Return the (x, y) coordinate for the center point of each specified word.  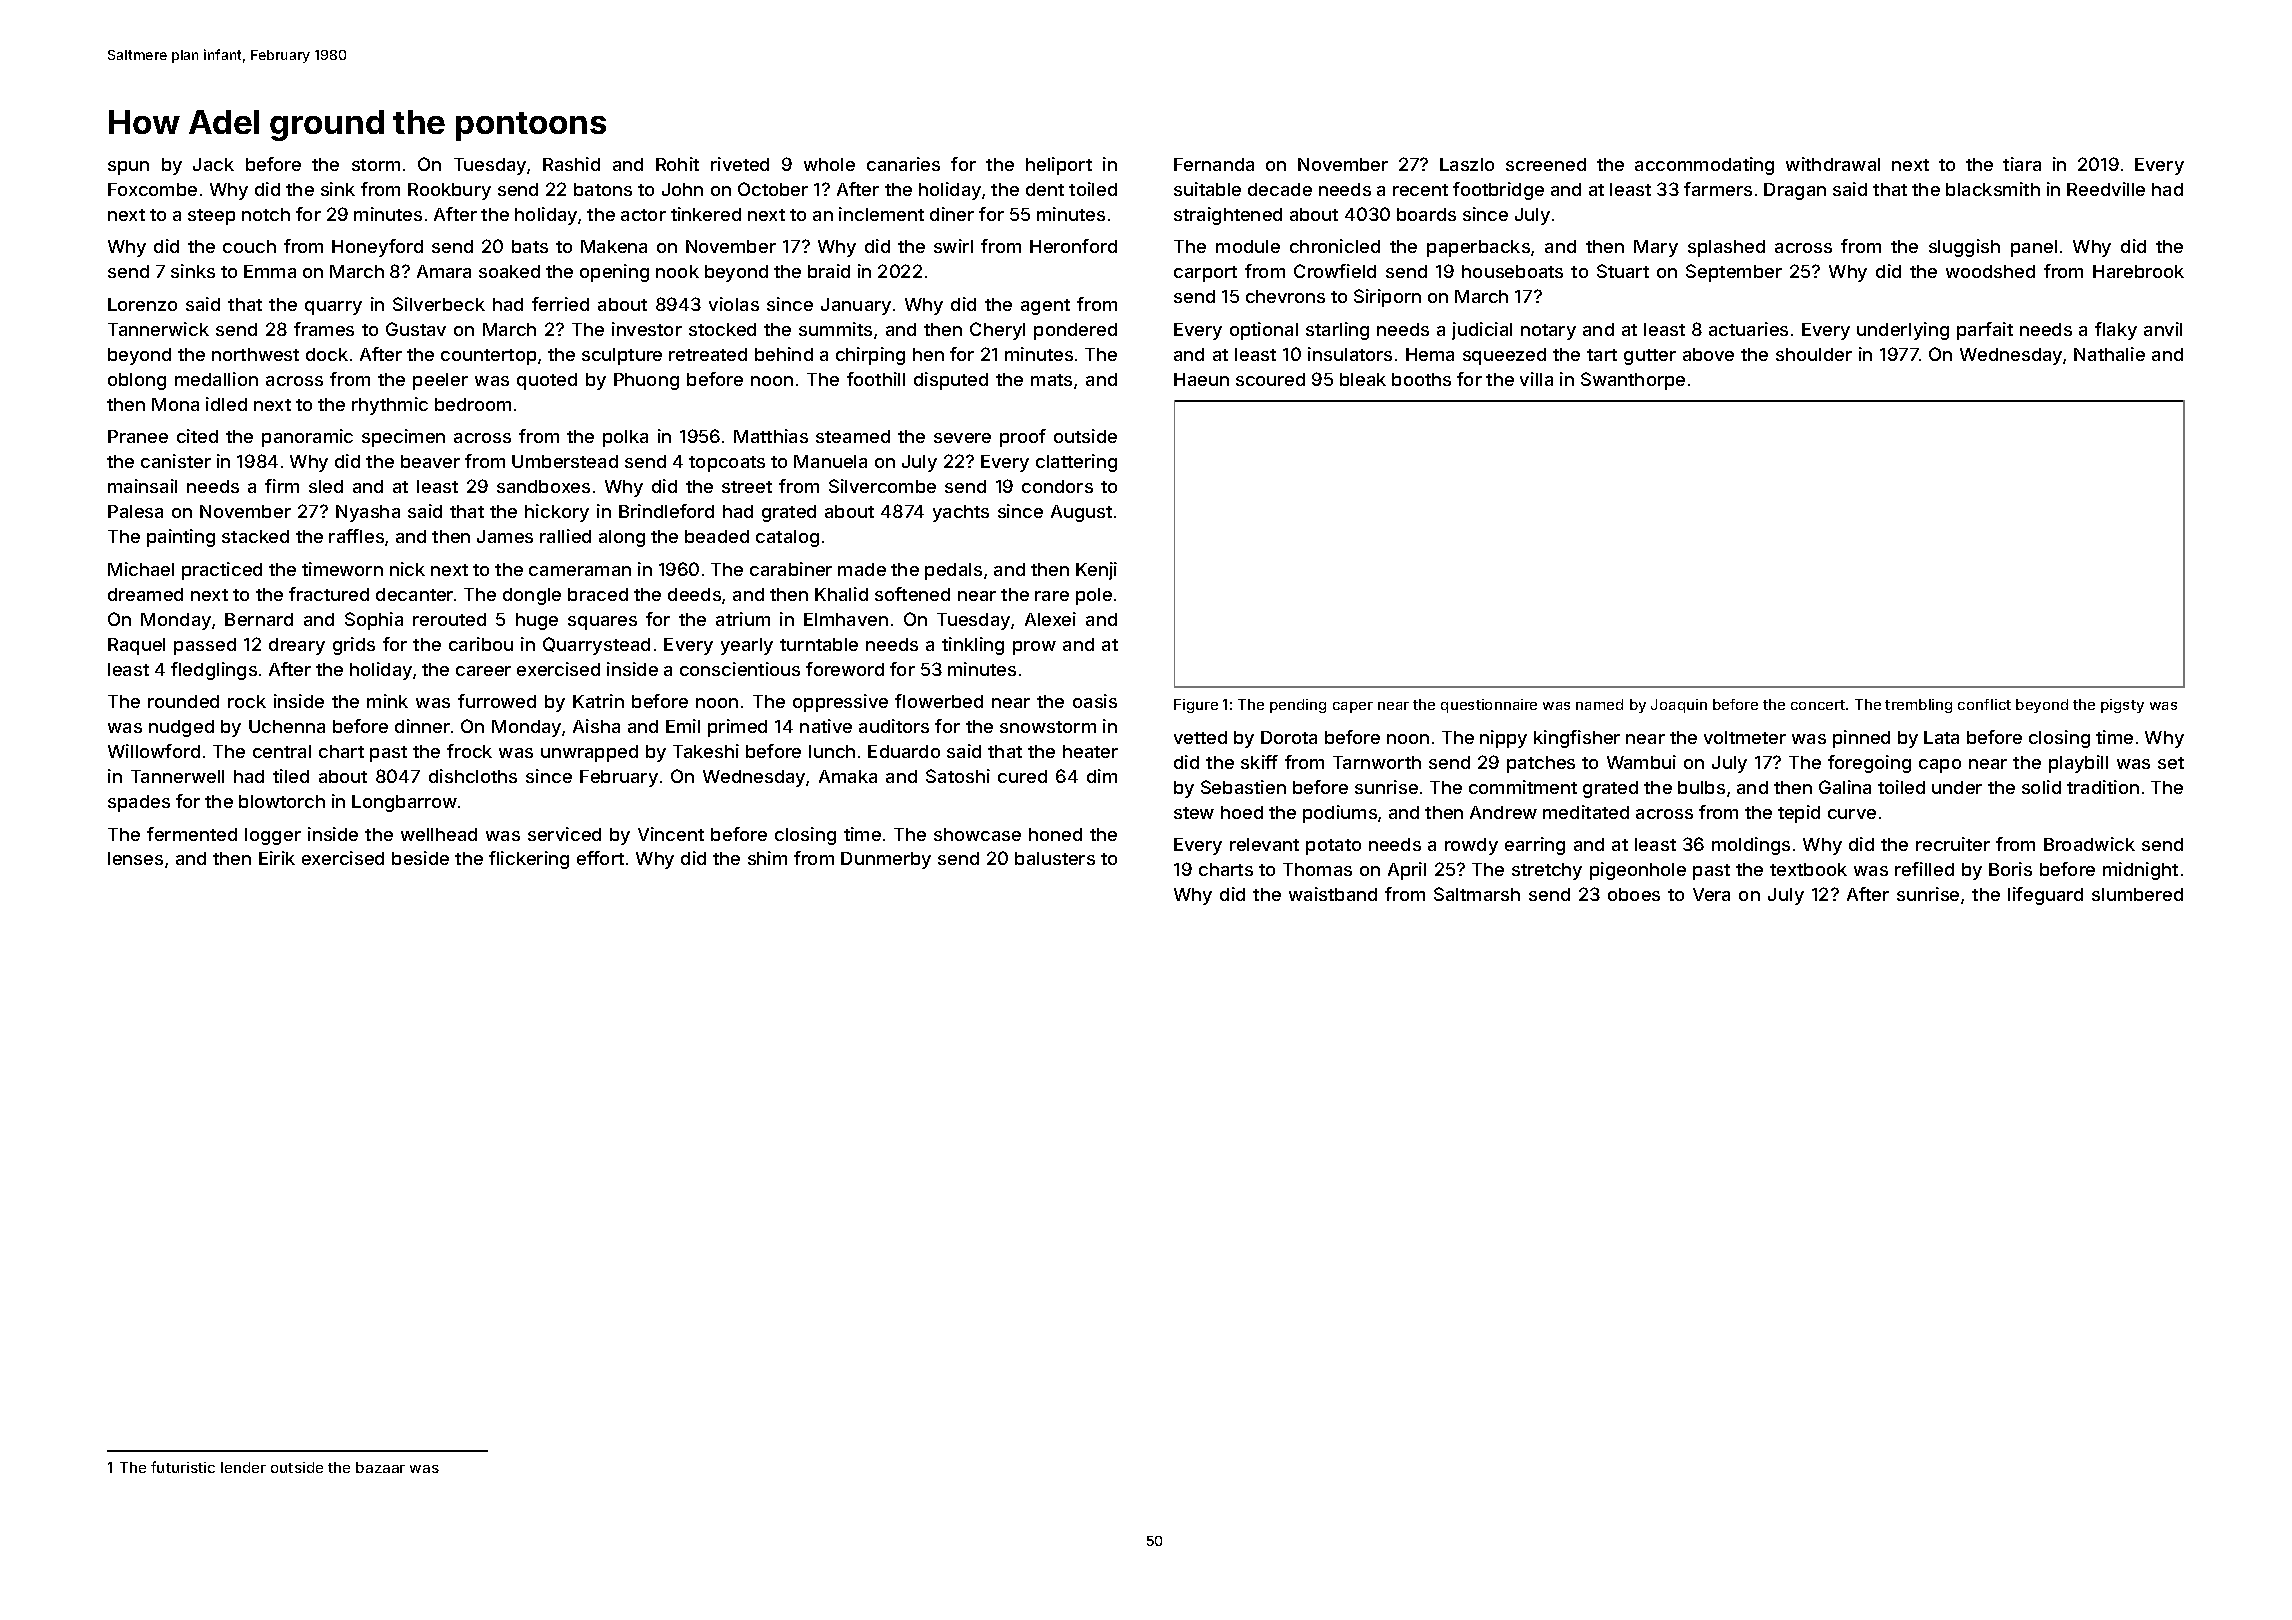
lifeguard (2045, 896)
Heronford (1073, 246)
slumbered (2137, 894)
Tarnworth (1377, 762)
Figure (1196, 706)
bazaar (380, 1467)
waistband (1333, 894)
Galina (1845, 787)
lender (243, 1467)
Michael (141, 569)
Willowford (154, 751)
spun (128, 168)
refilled (1924, 869)
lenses (135, 858)
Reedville (2106, 189)
